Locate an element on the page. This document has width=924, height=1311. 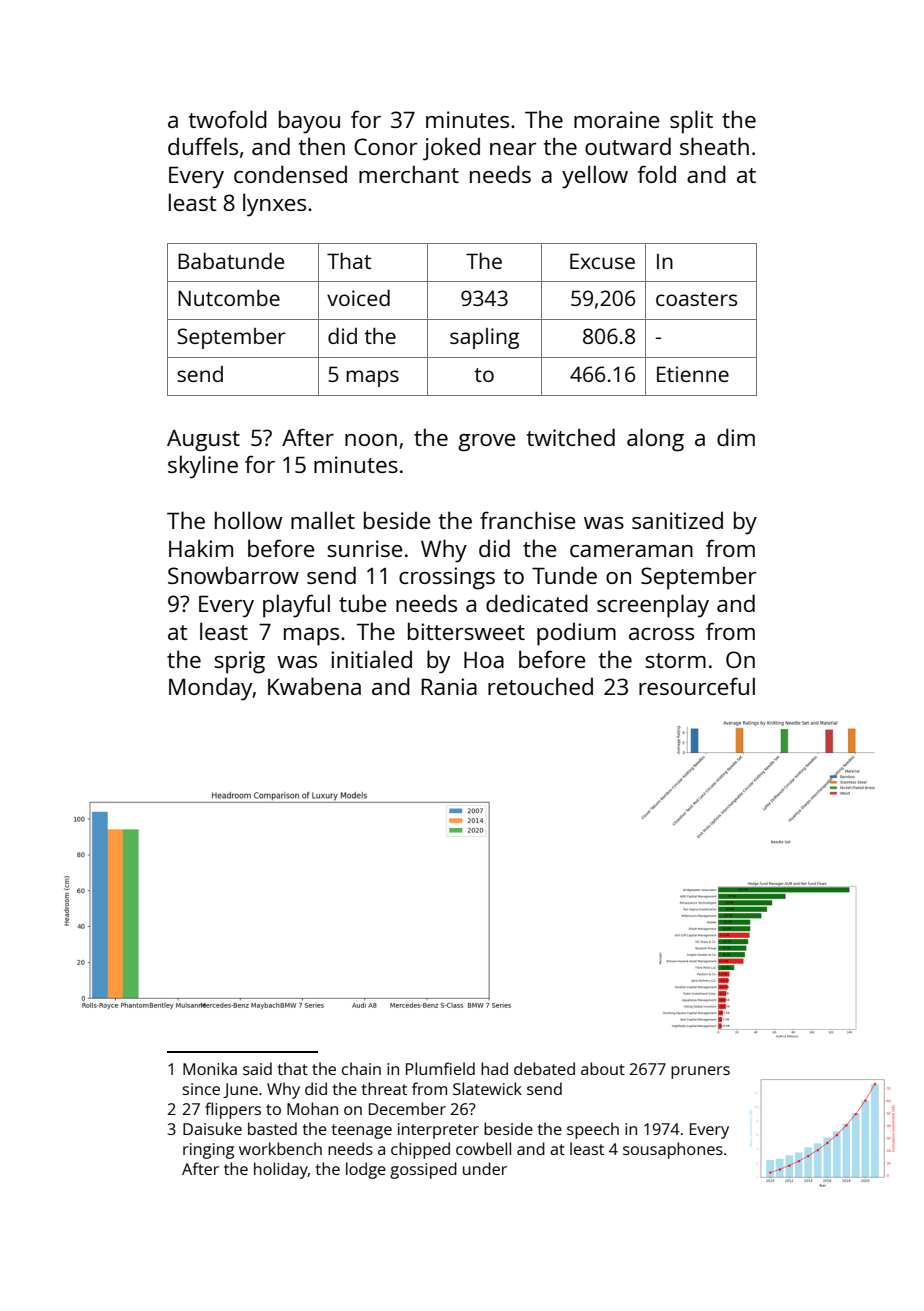
sanitized is located at coordinates (677, 520).
